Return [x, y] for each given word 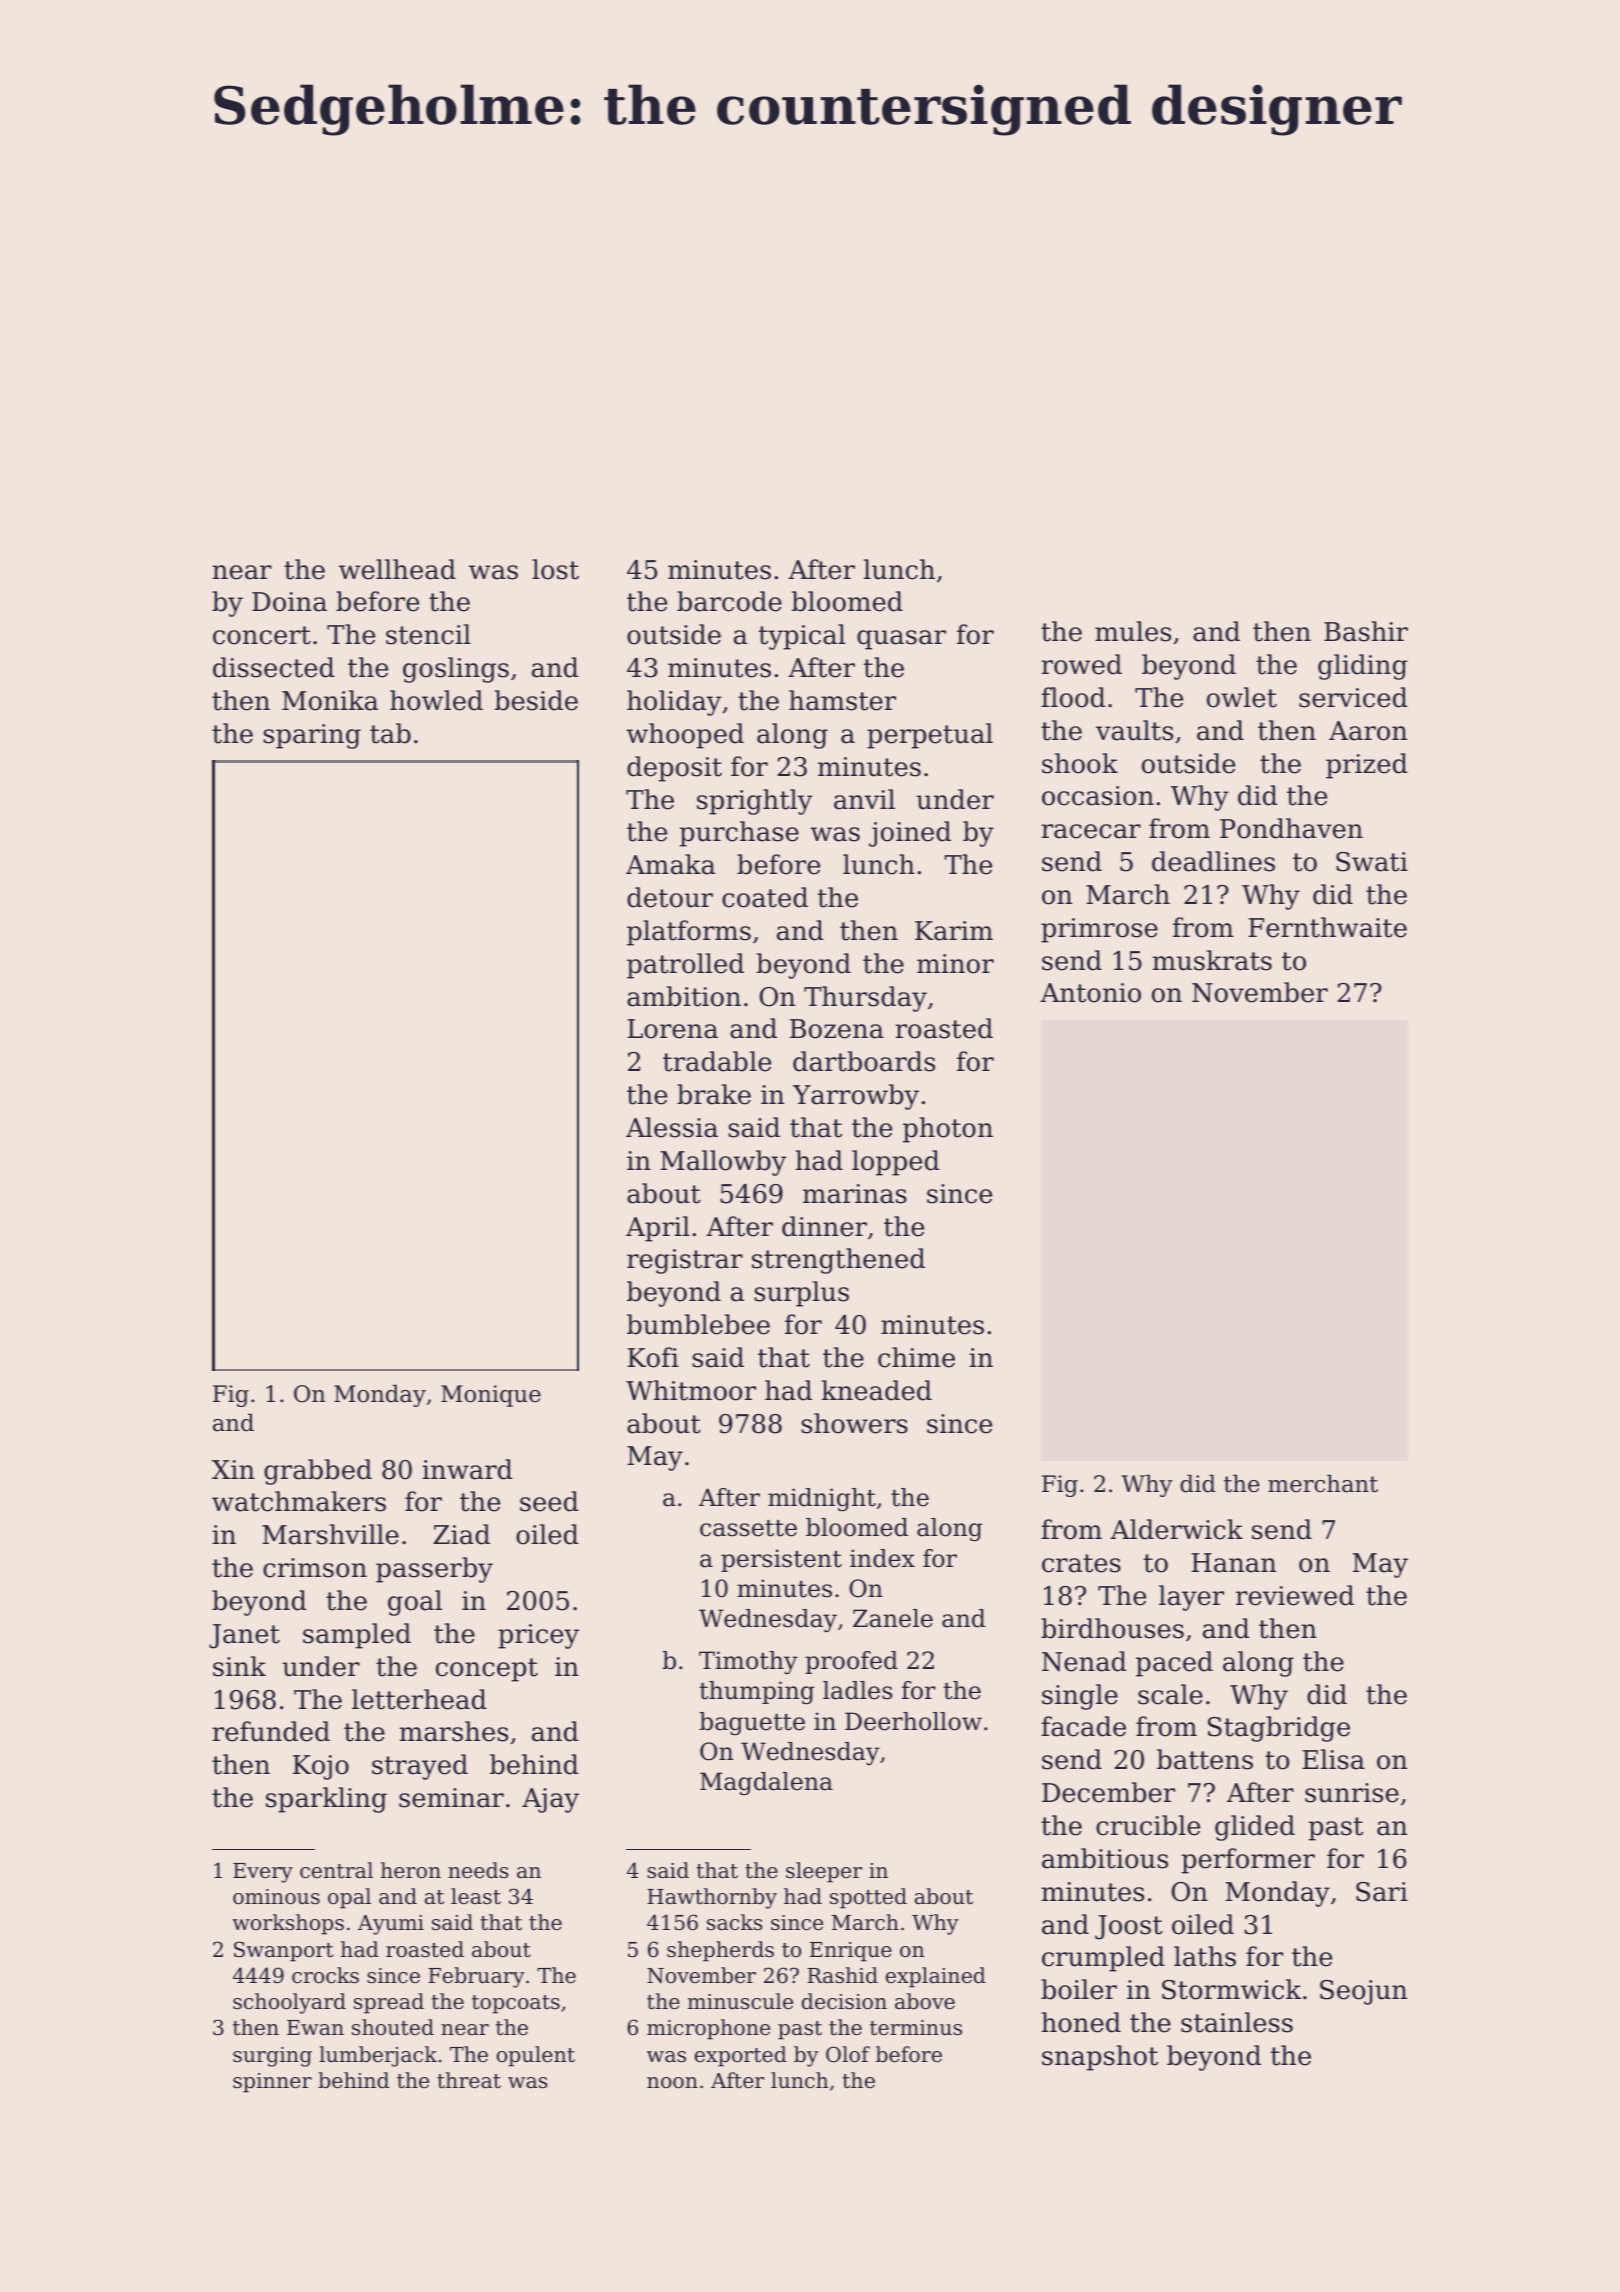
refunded [271, 1731]
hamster [842, 700]
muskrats [1212, 960]
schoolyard [289, 2003]
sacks [735, 1922]
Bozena [837, 1029]
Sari [1382, 1892]
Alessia [672, 1127]
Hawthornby [712, 1898]
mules [1133, 631]
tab [390, 733]
